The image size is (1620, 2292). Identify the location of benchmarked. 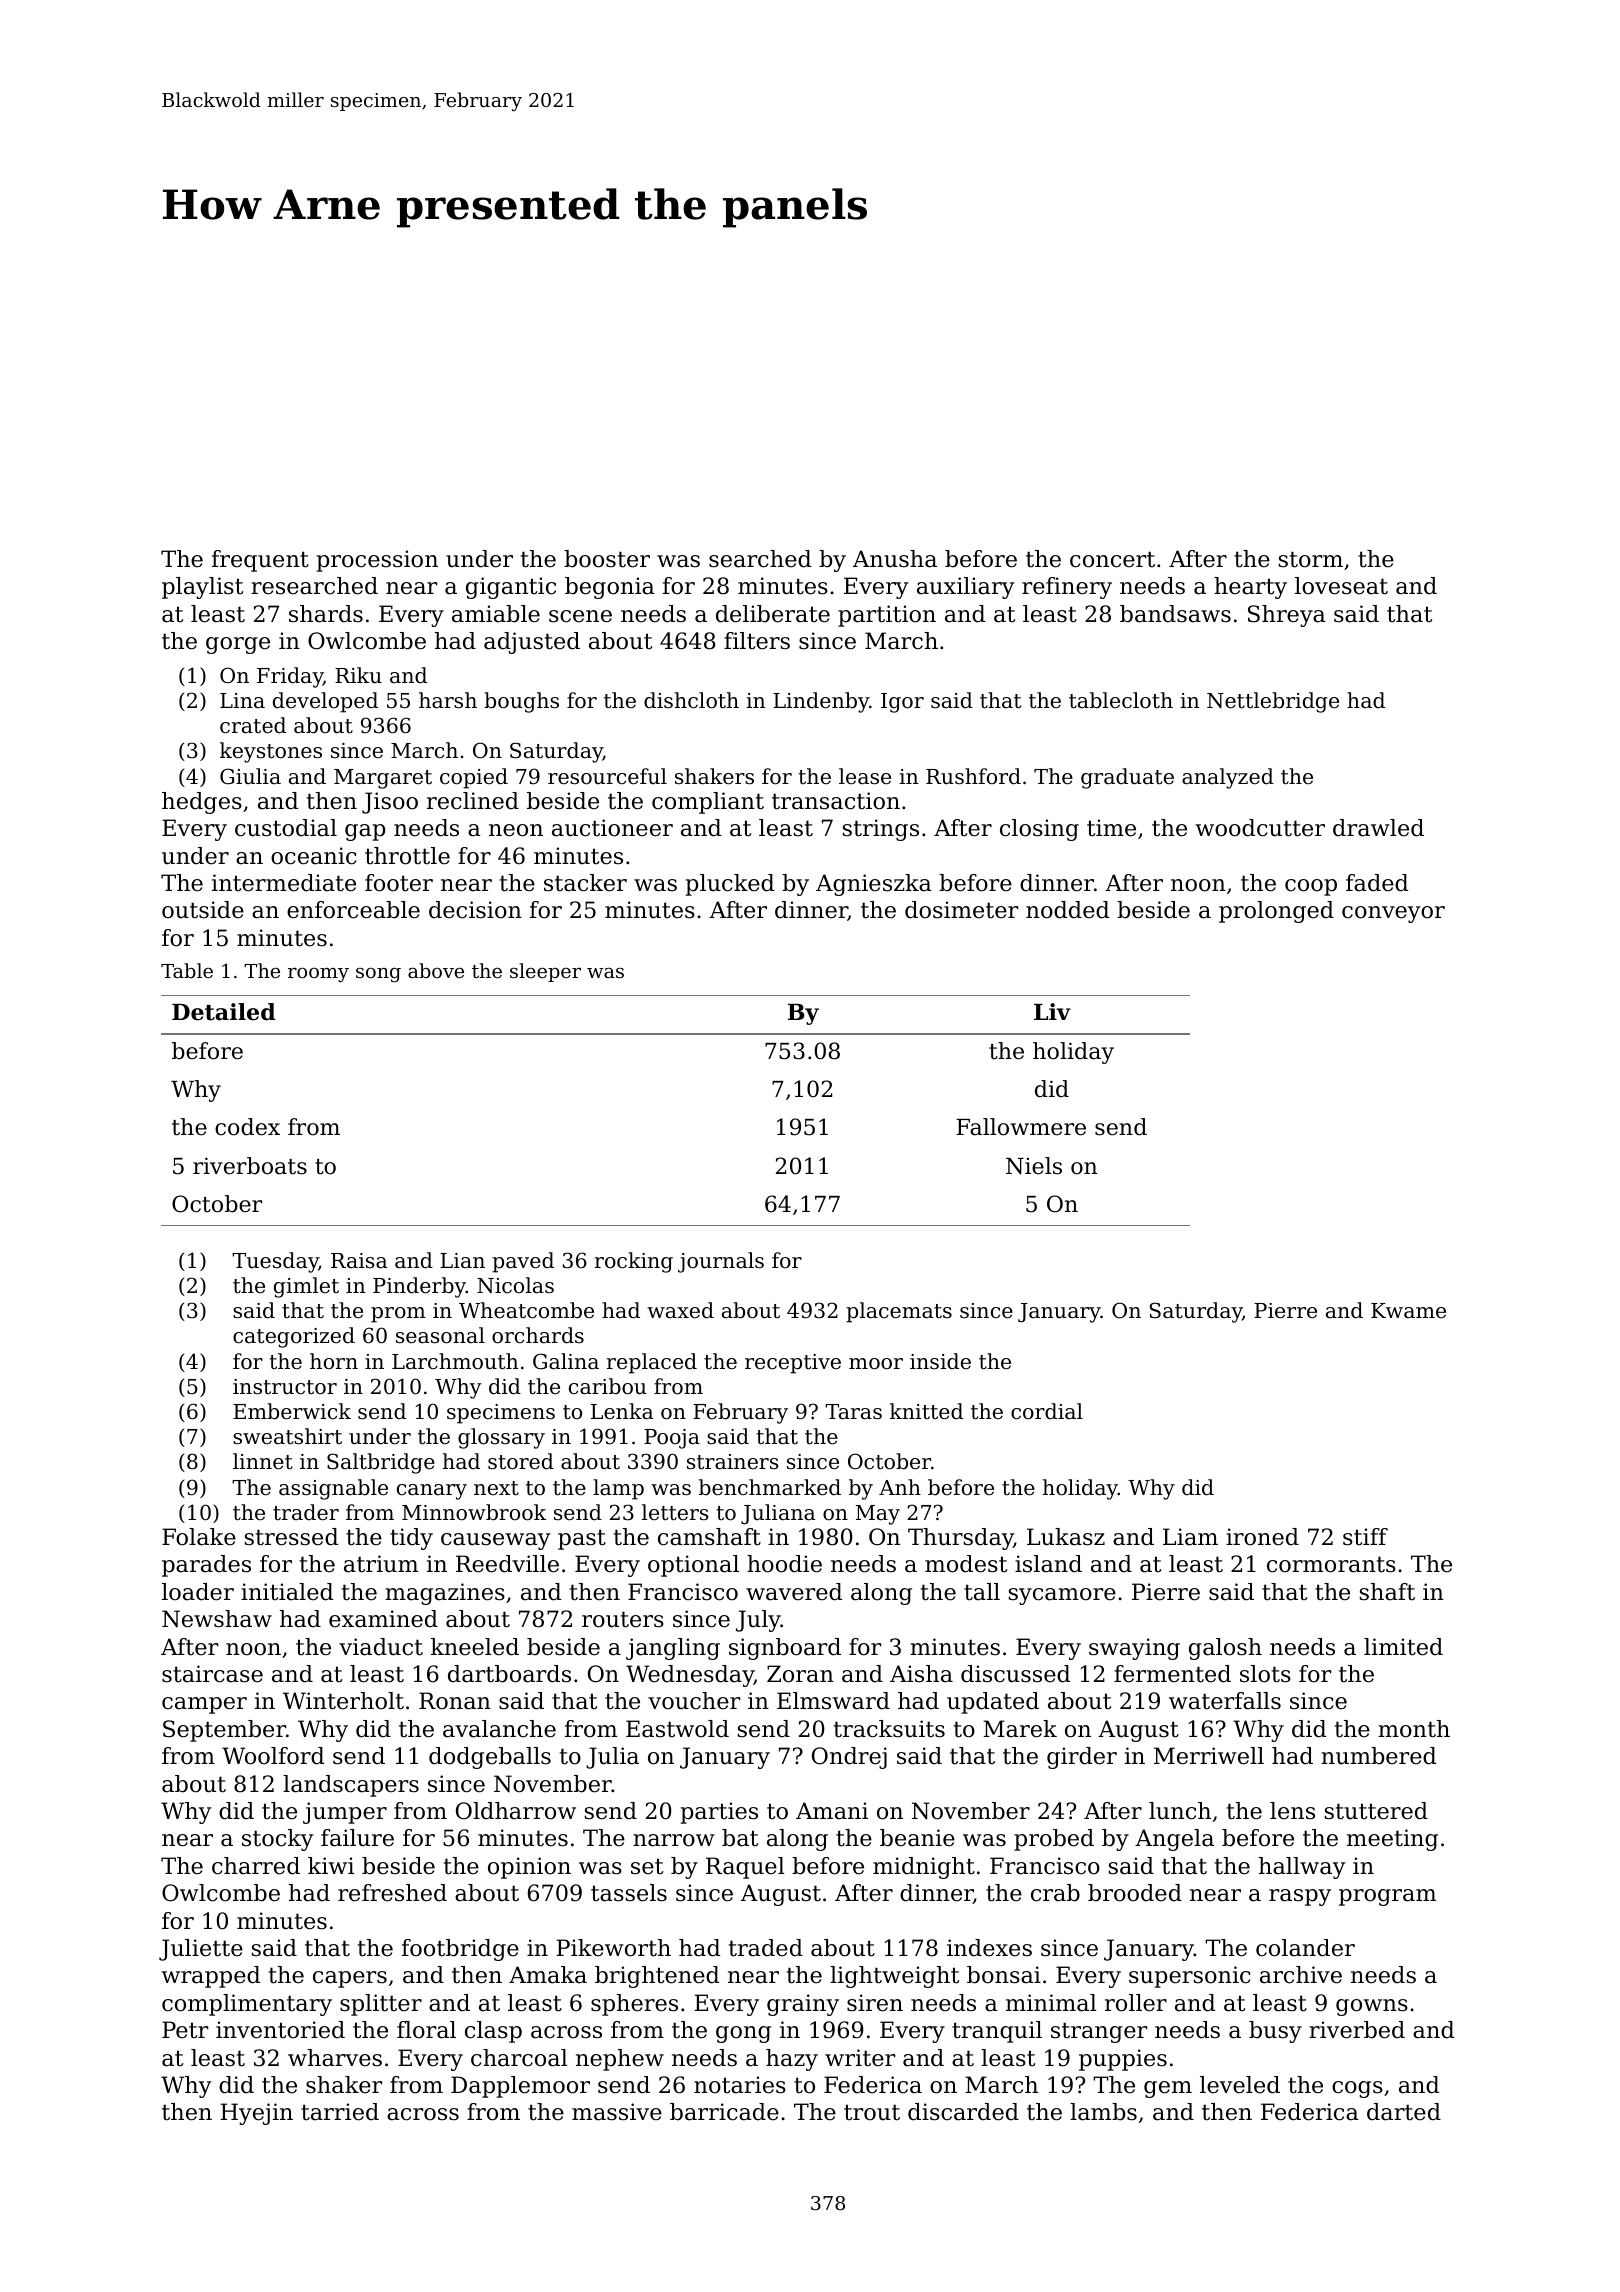
(770, 1487).
